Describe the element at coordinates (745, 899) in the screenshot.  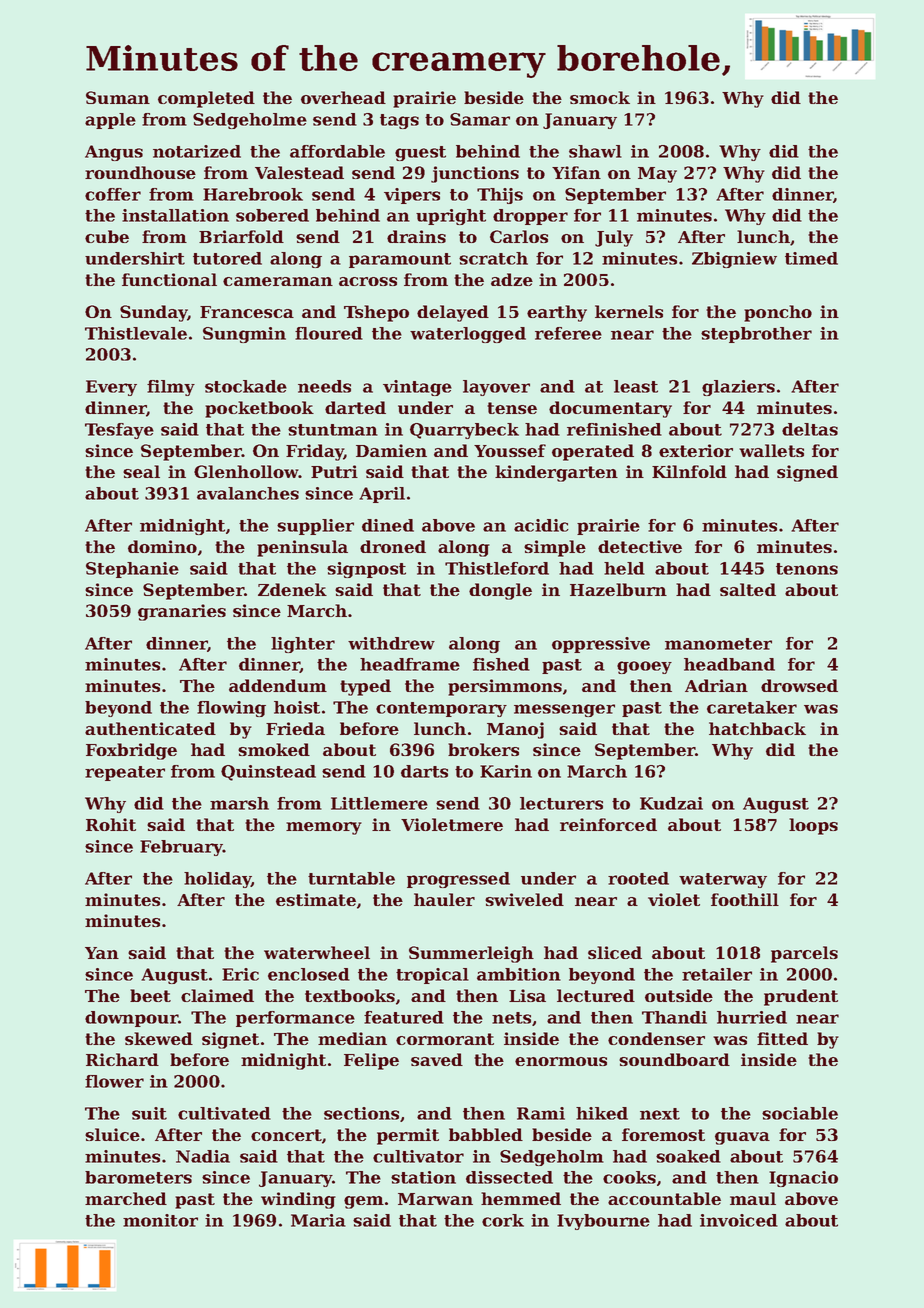
I see `foothill` at that location.
